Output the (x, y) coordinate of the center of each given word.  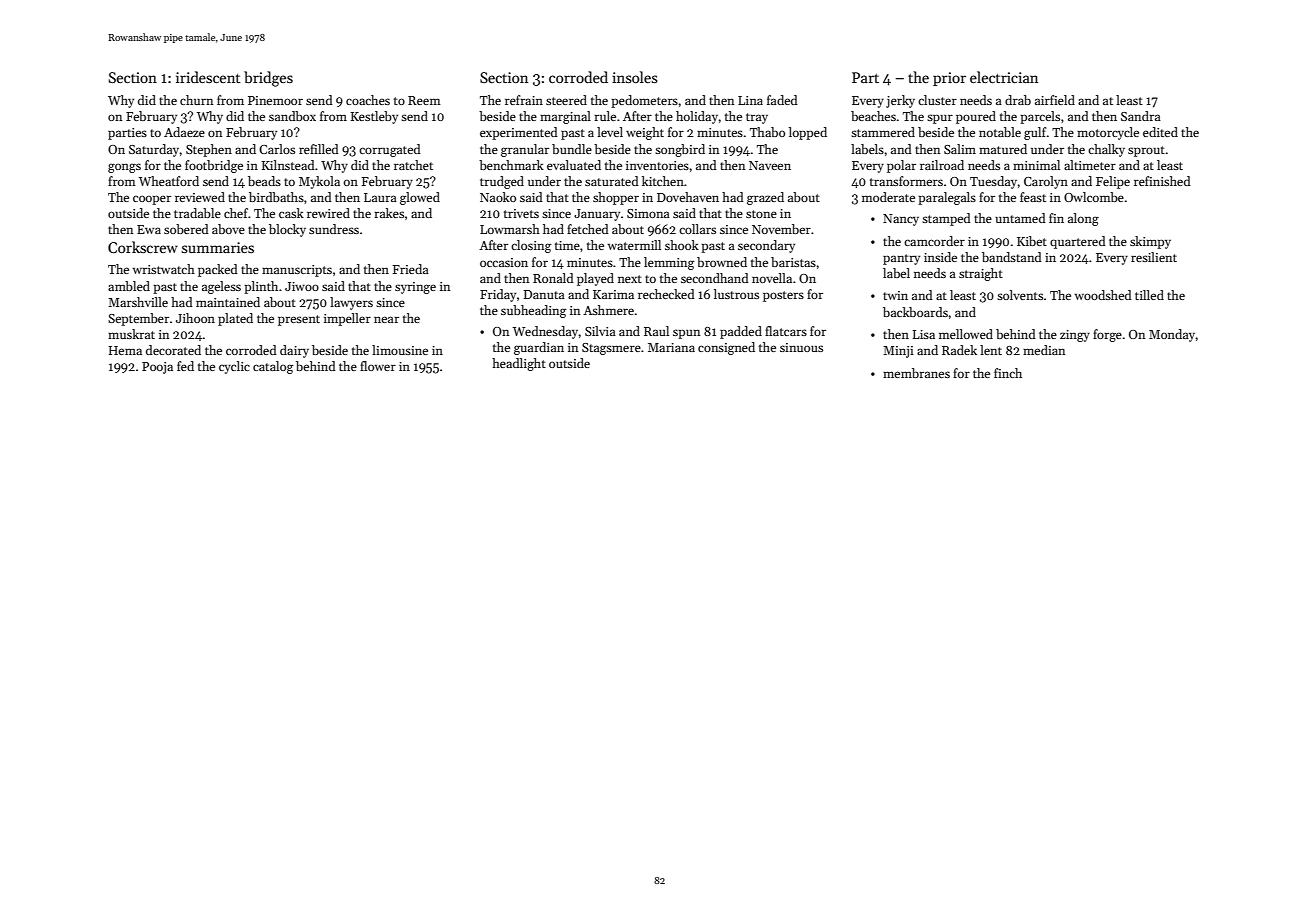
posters (783, 296)
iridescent (208, 77)
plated (235, 319)
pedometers (644, 101)
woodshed (1103, 295)
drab (1018, 100)
